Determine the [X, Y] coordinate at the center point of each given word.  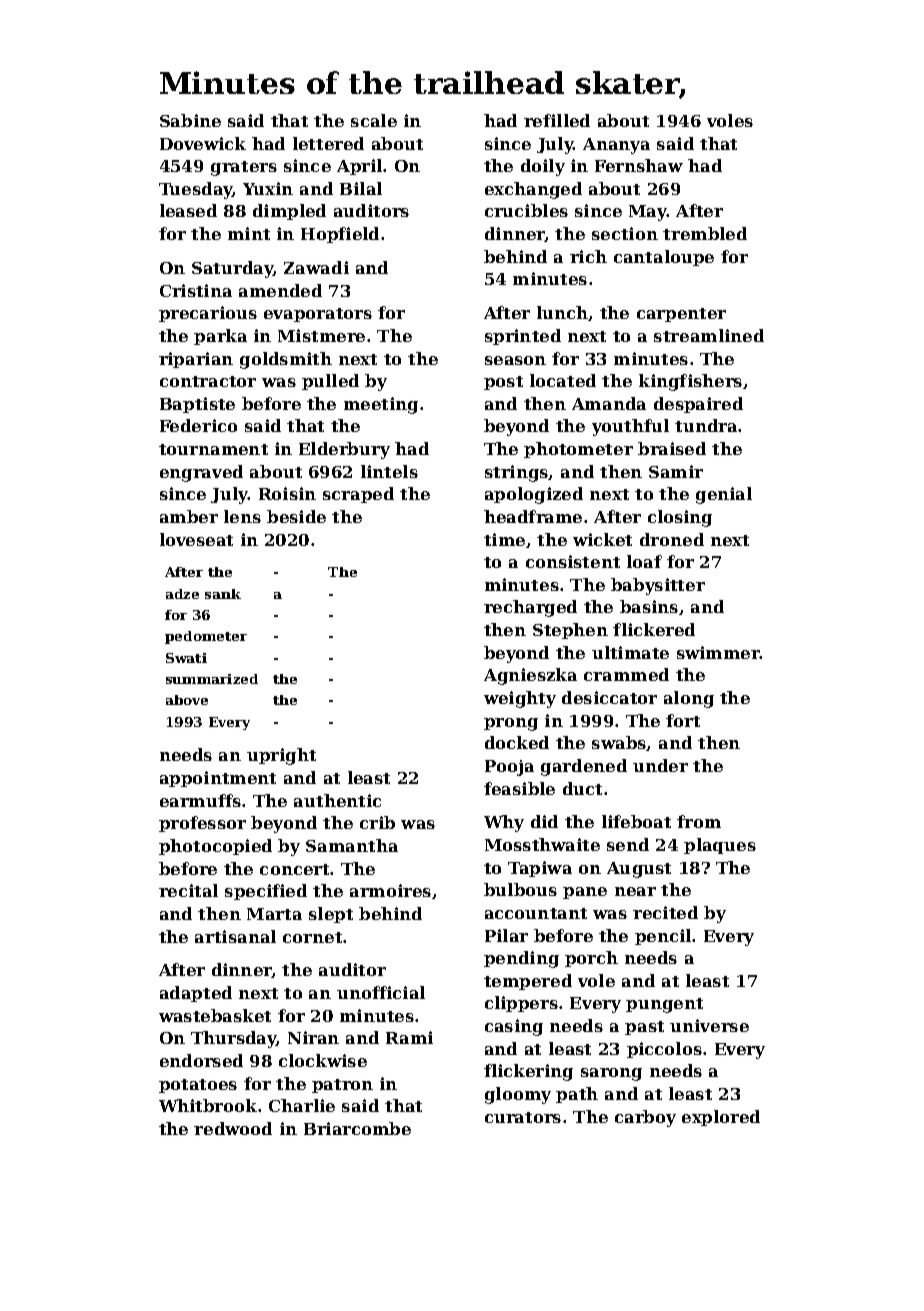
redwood [233, 1128]
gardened [584, 767]
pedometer [206, 637]
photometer [578, 450]
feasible [519, 788]
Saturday [232, 269]
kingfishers [690, 382]
